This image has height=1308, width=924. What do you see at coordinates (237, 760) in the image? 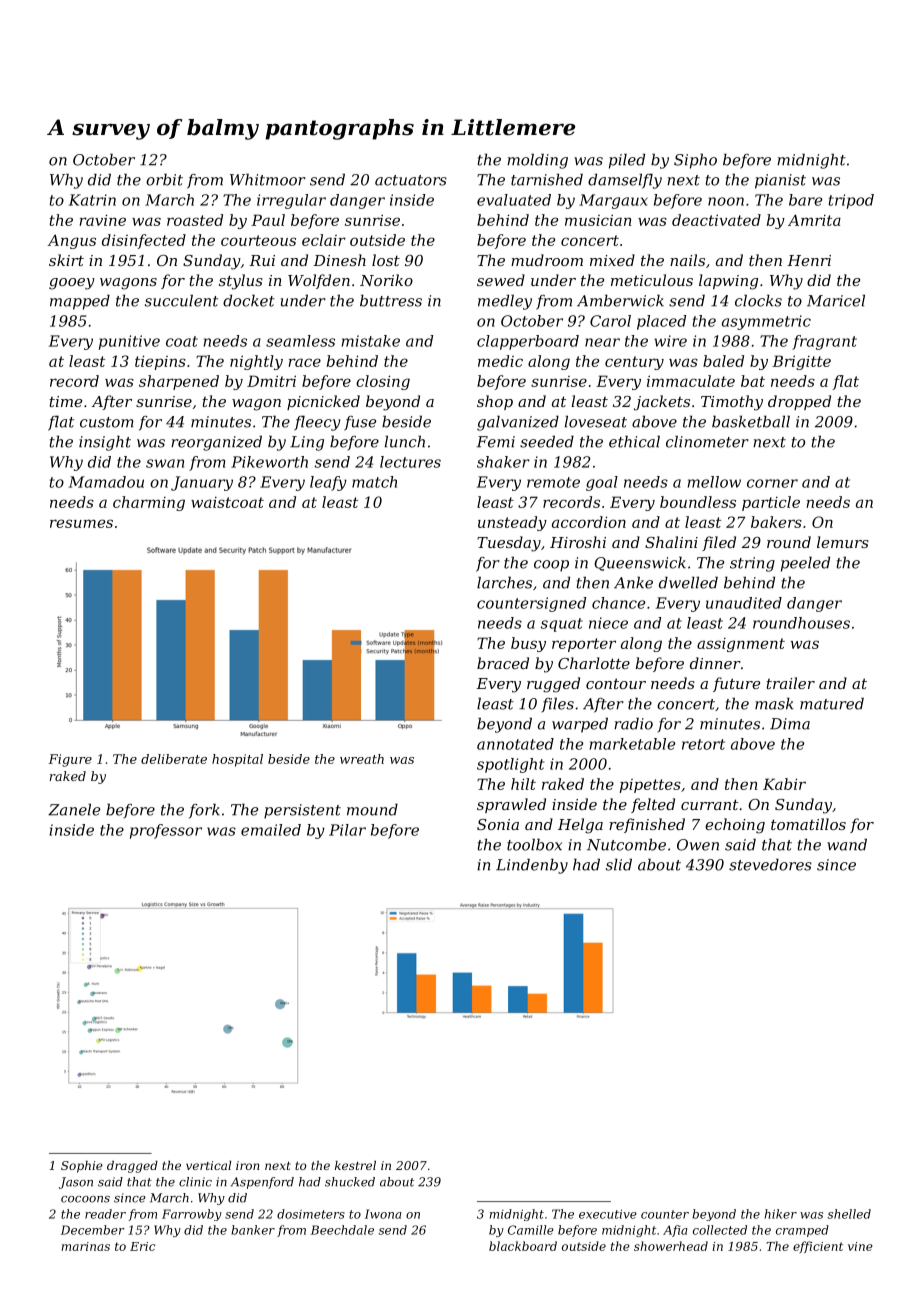
I see `hospital` at bounding box center [237, 760].
